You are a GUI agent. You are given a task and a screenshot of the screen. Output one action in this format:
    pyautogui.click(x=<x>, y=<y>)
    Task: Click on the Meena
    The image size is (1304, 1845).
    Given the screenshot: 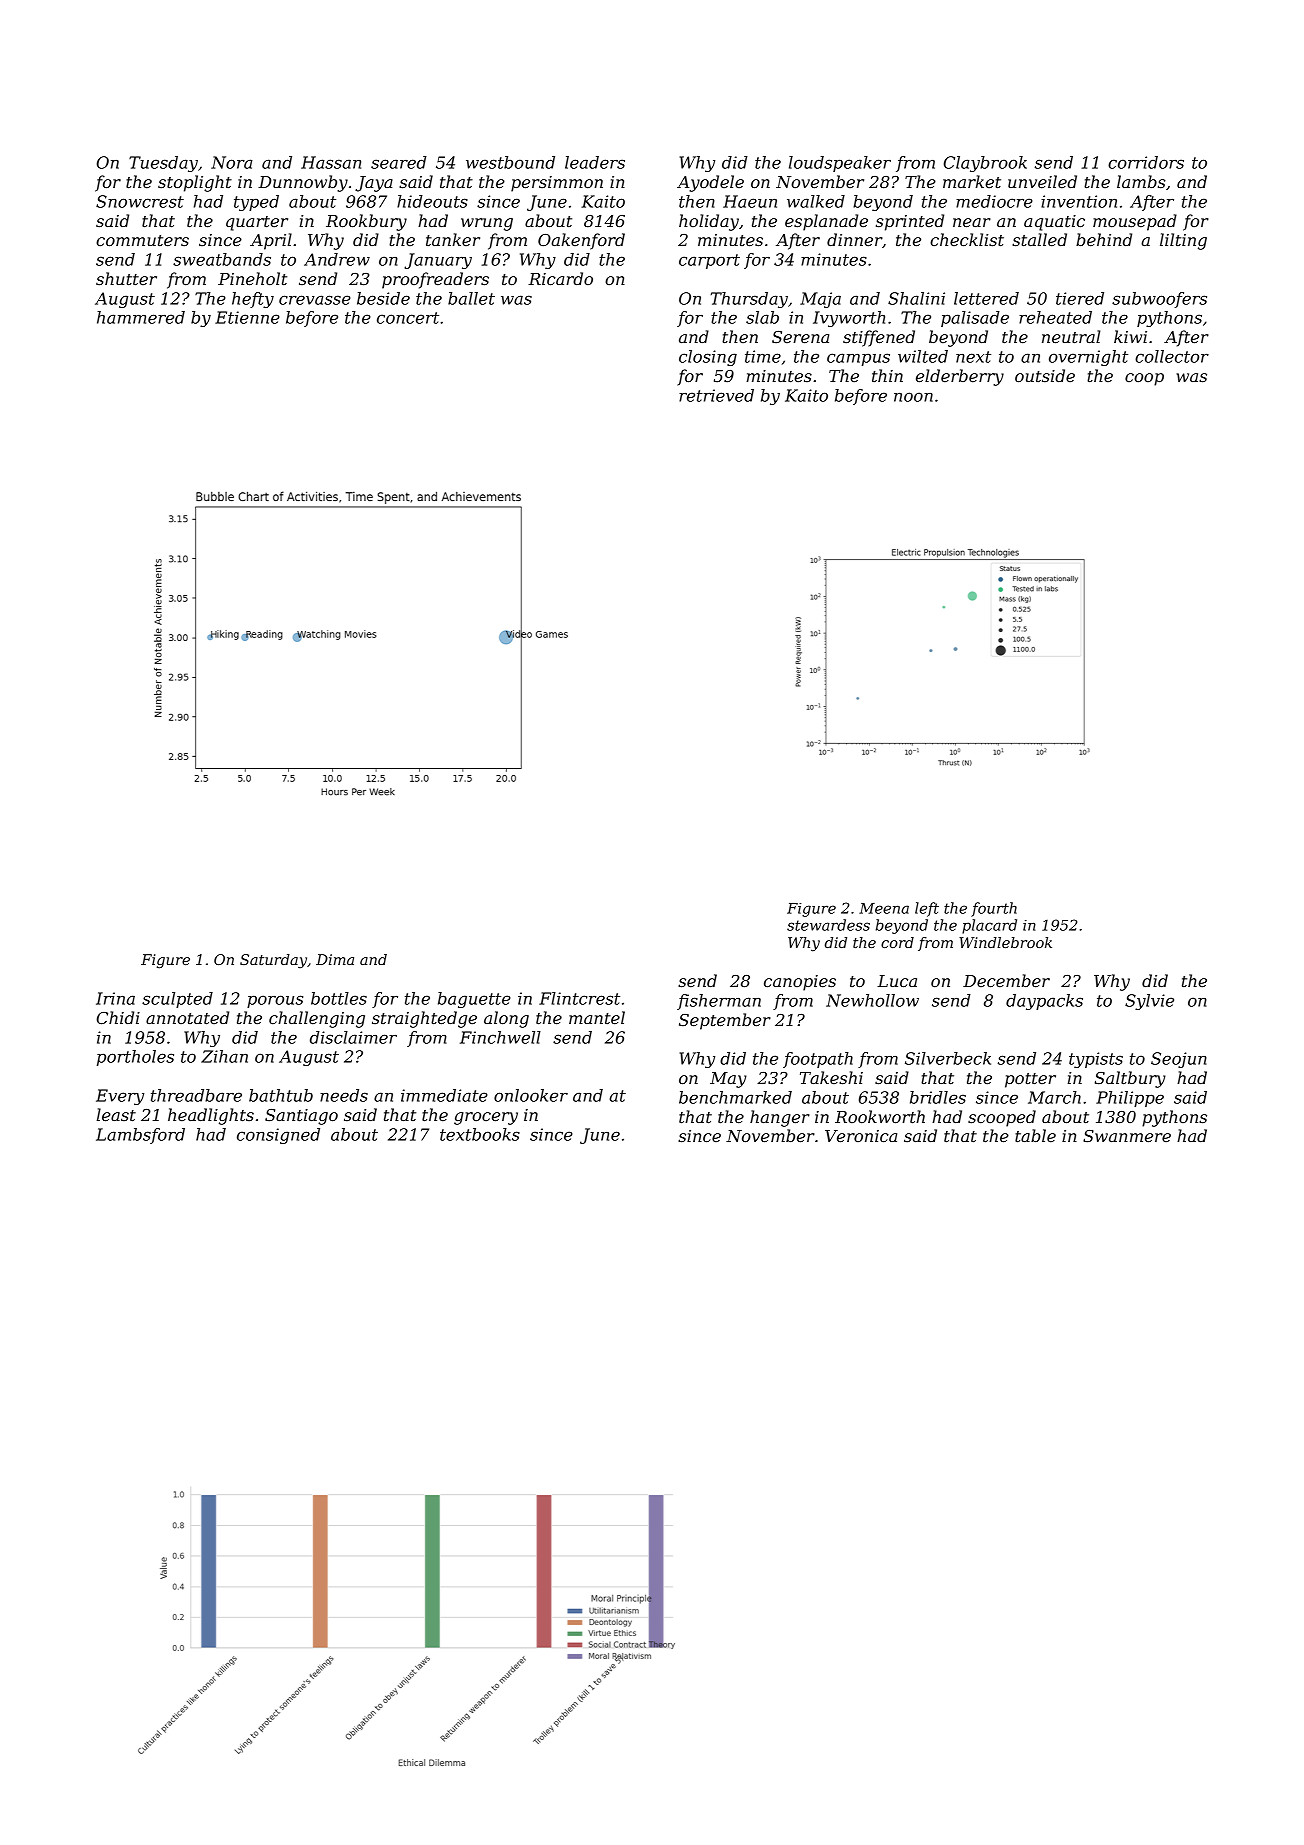 What is the action you would take?
    pyautogui.click(x=884, y=908)
